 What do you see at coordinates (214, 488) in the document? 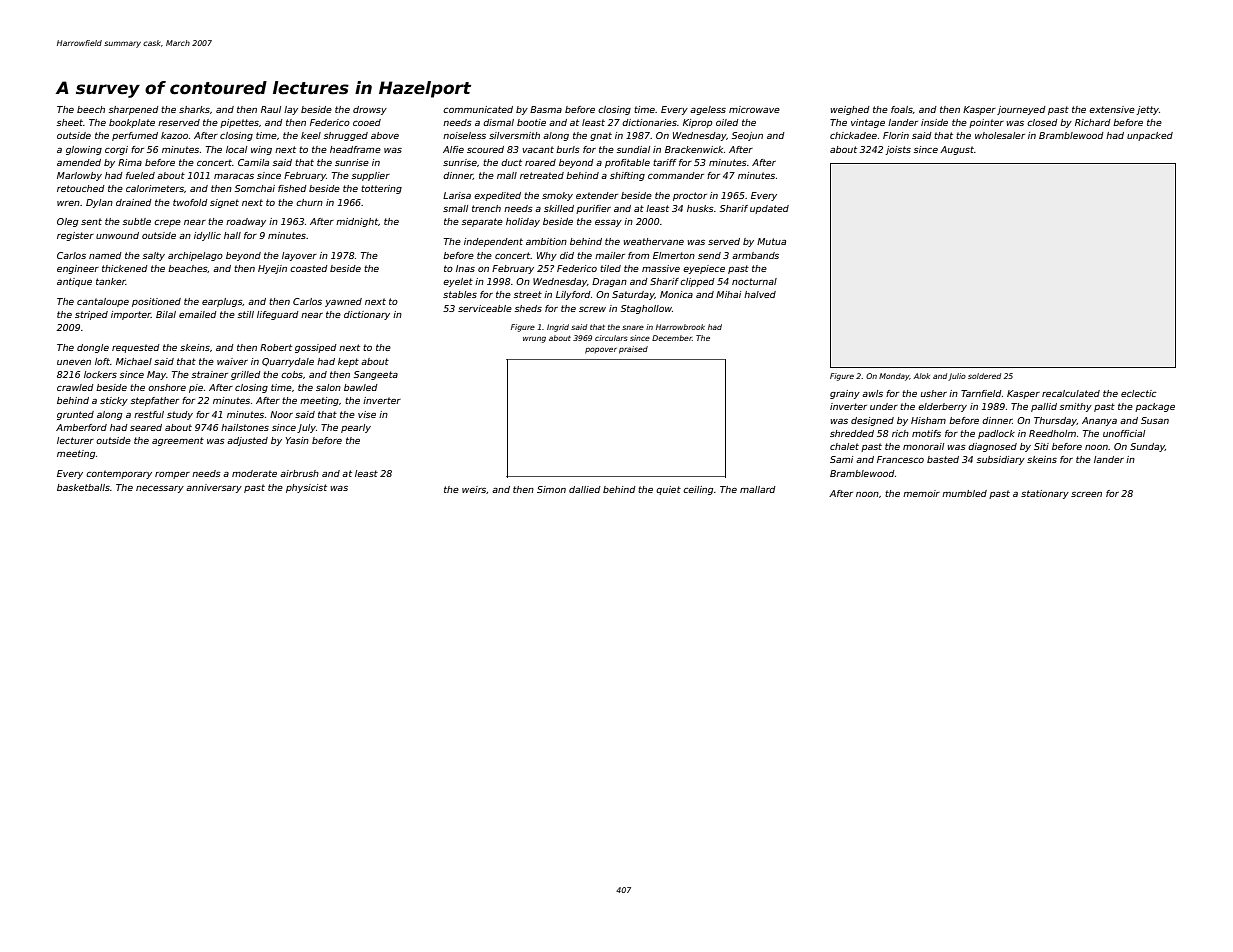
I see `anniversary` at bounding box center [214, 488].
